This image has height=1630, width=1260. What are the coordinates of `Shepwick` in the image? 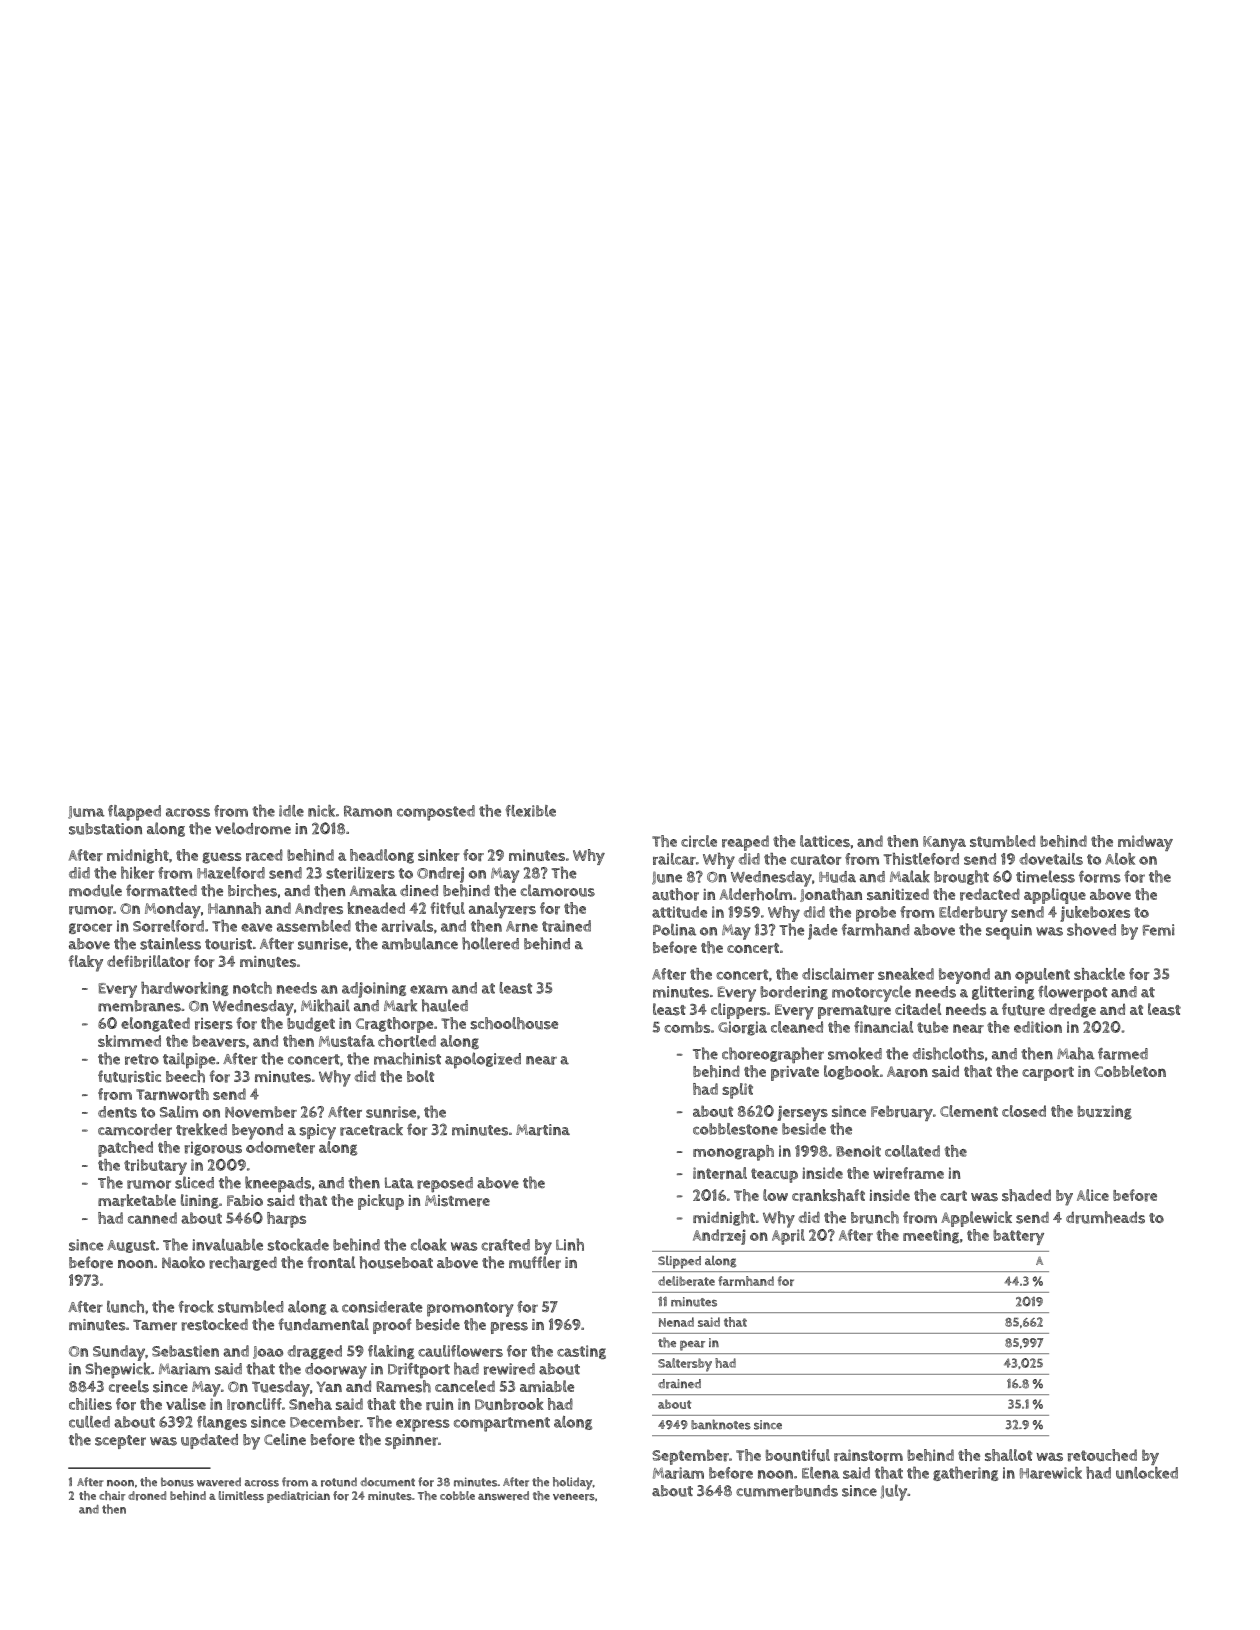 It's located at (118, 1370).
